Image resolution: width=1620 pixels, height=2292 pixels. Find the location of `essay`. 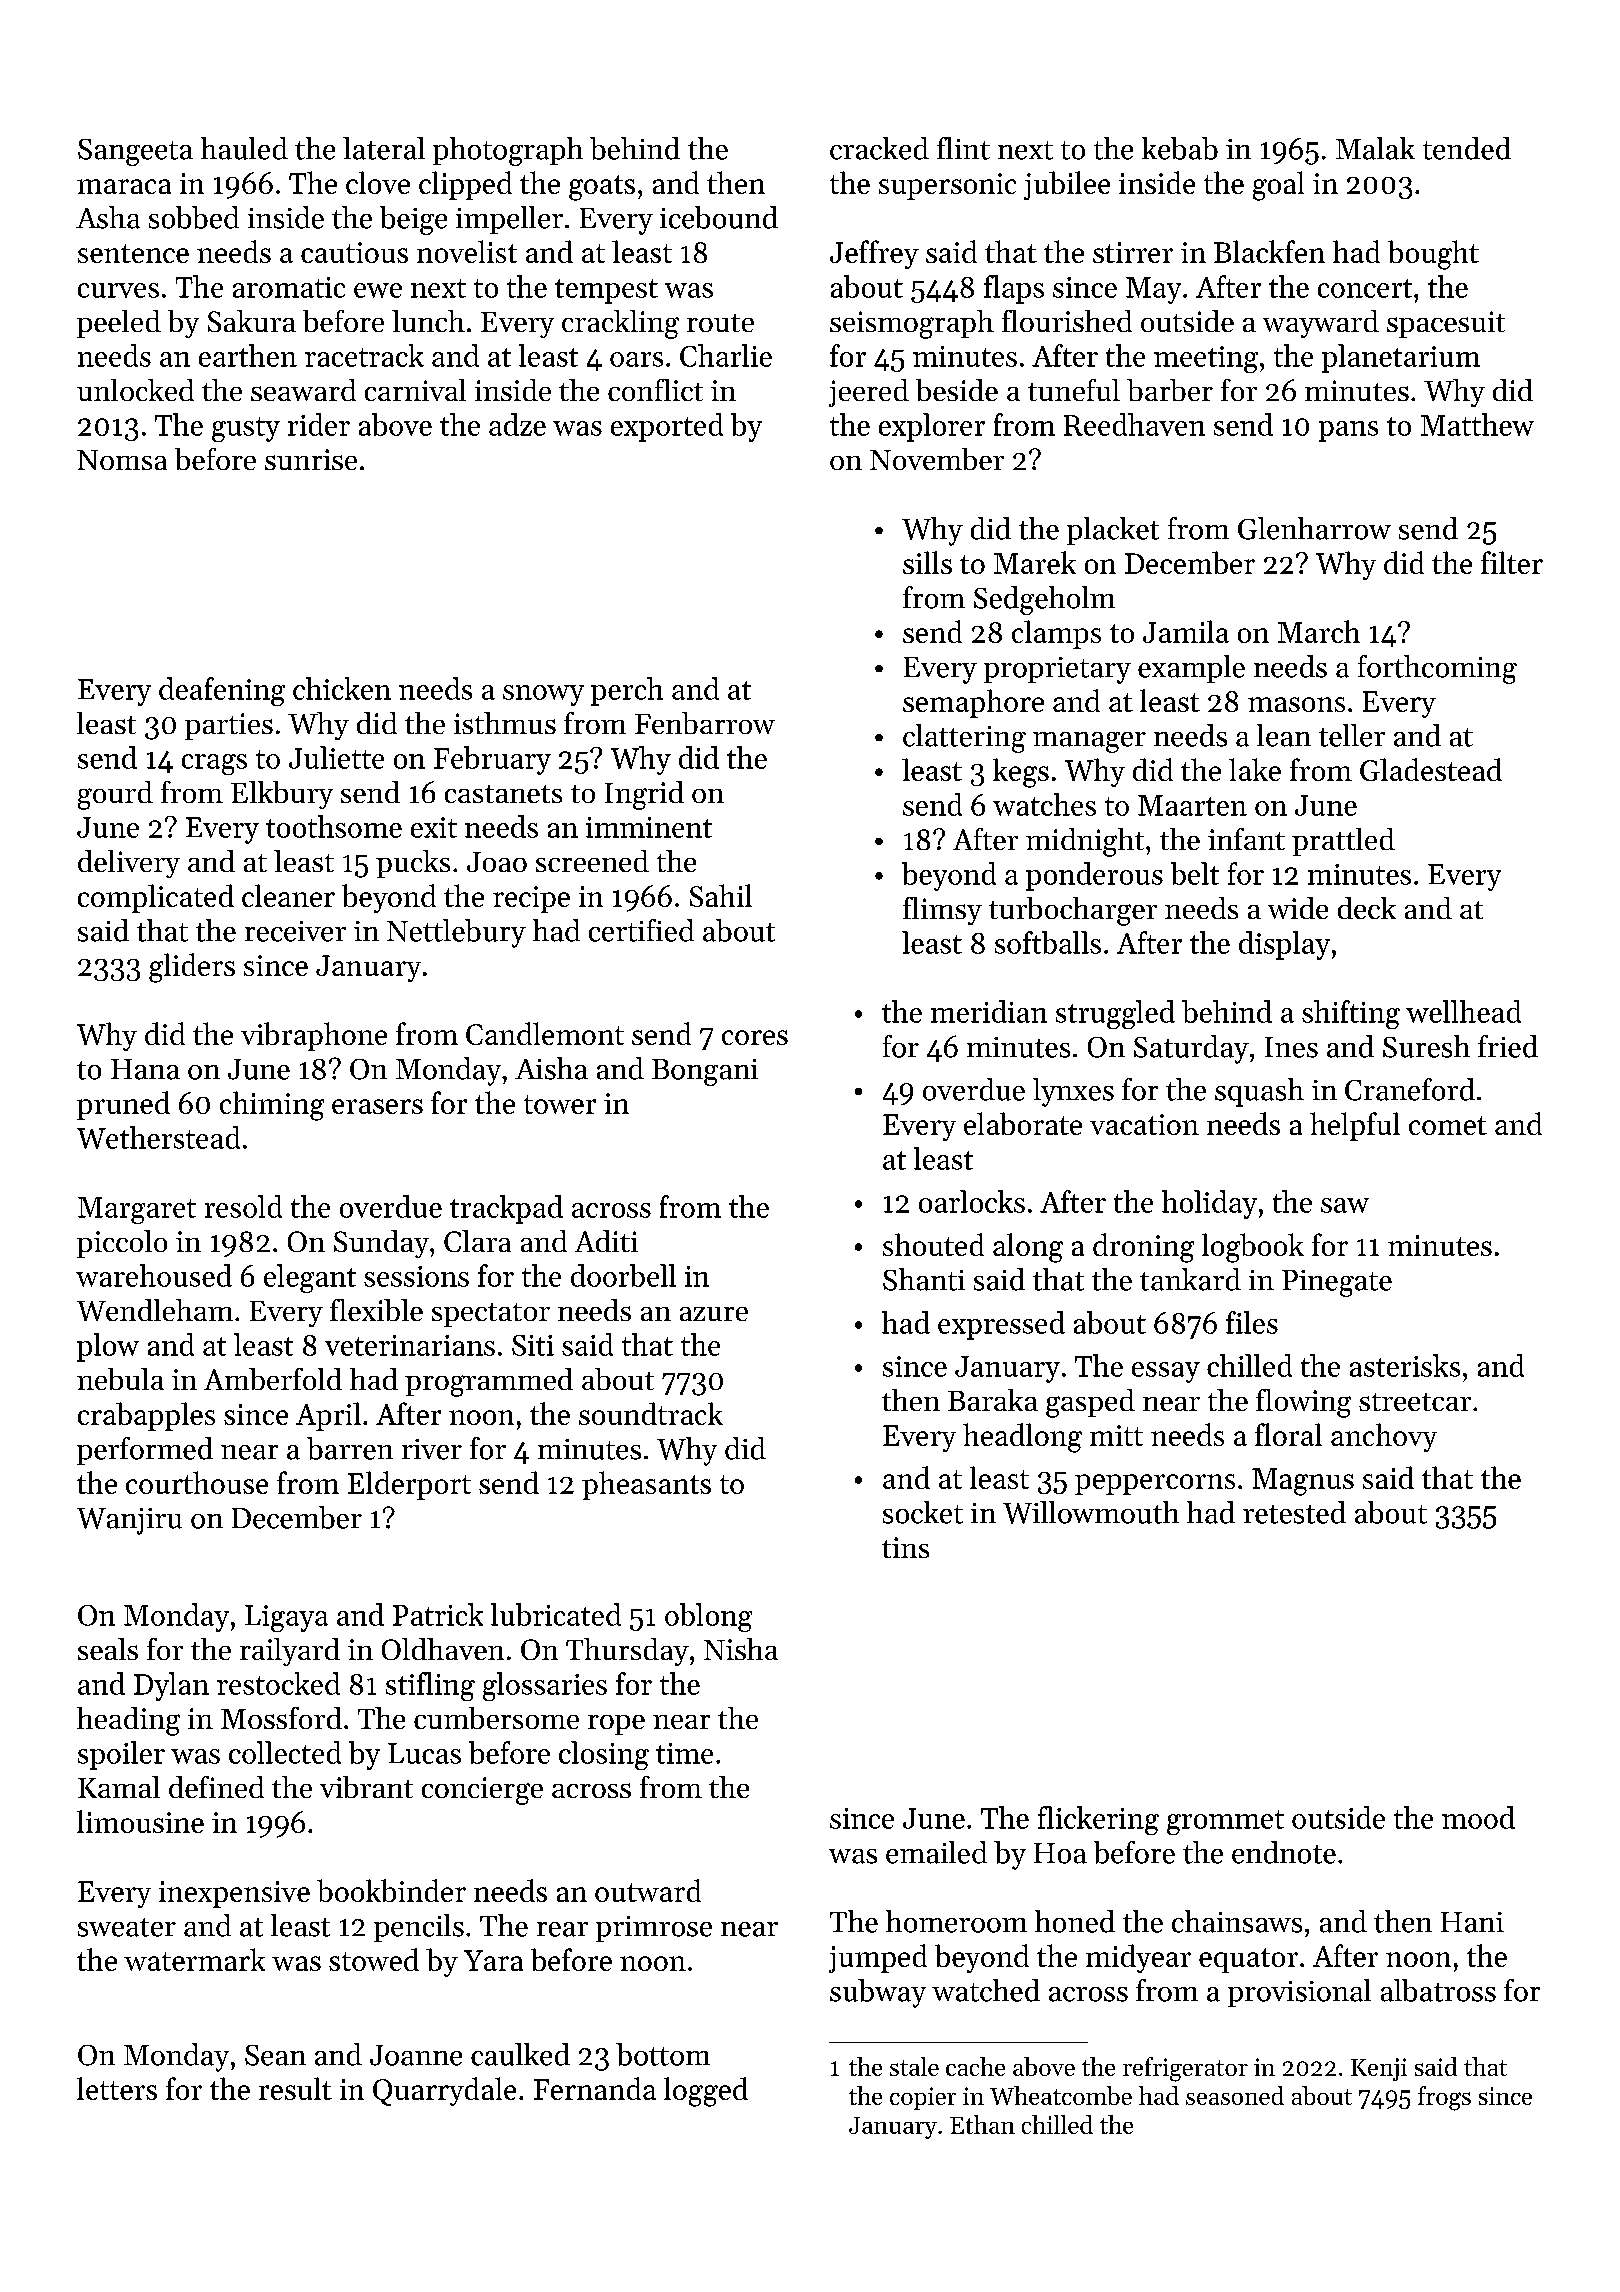

essay is located at coordinates (1166, 1372).
